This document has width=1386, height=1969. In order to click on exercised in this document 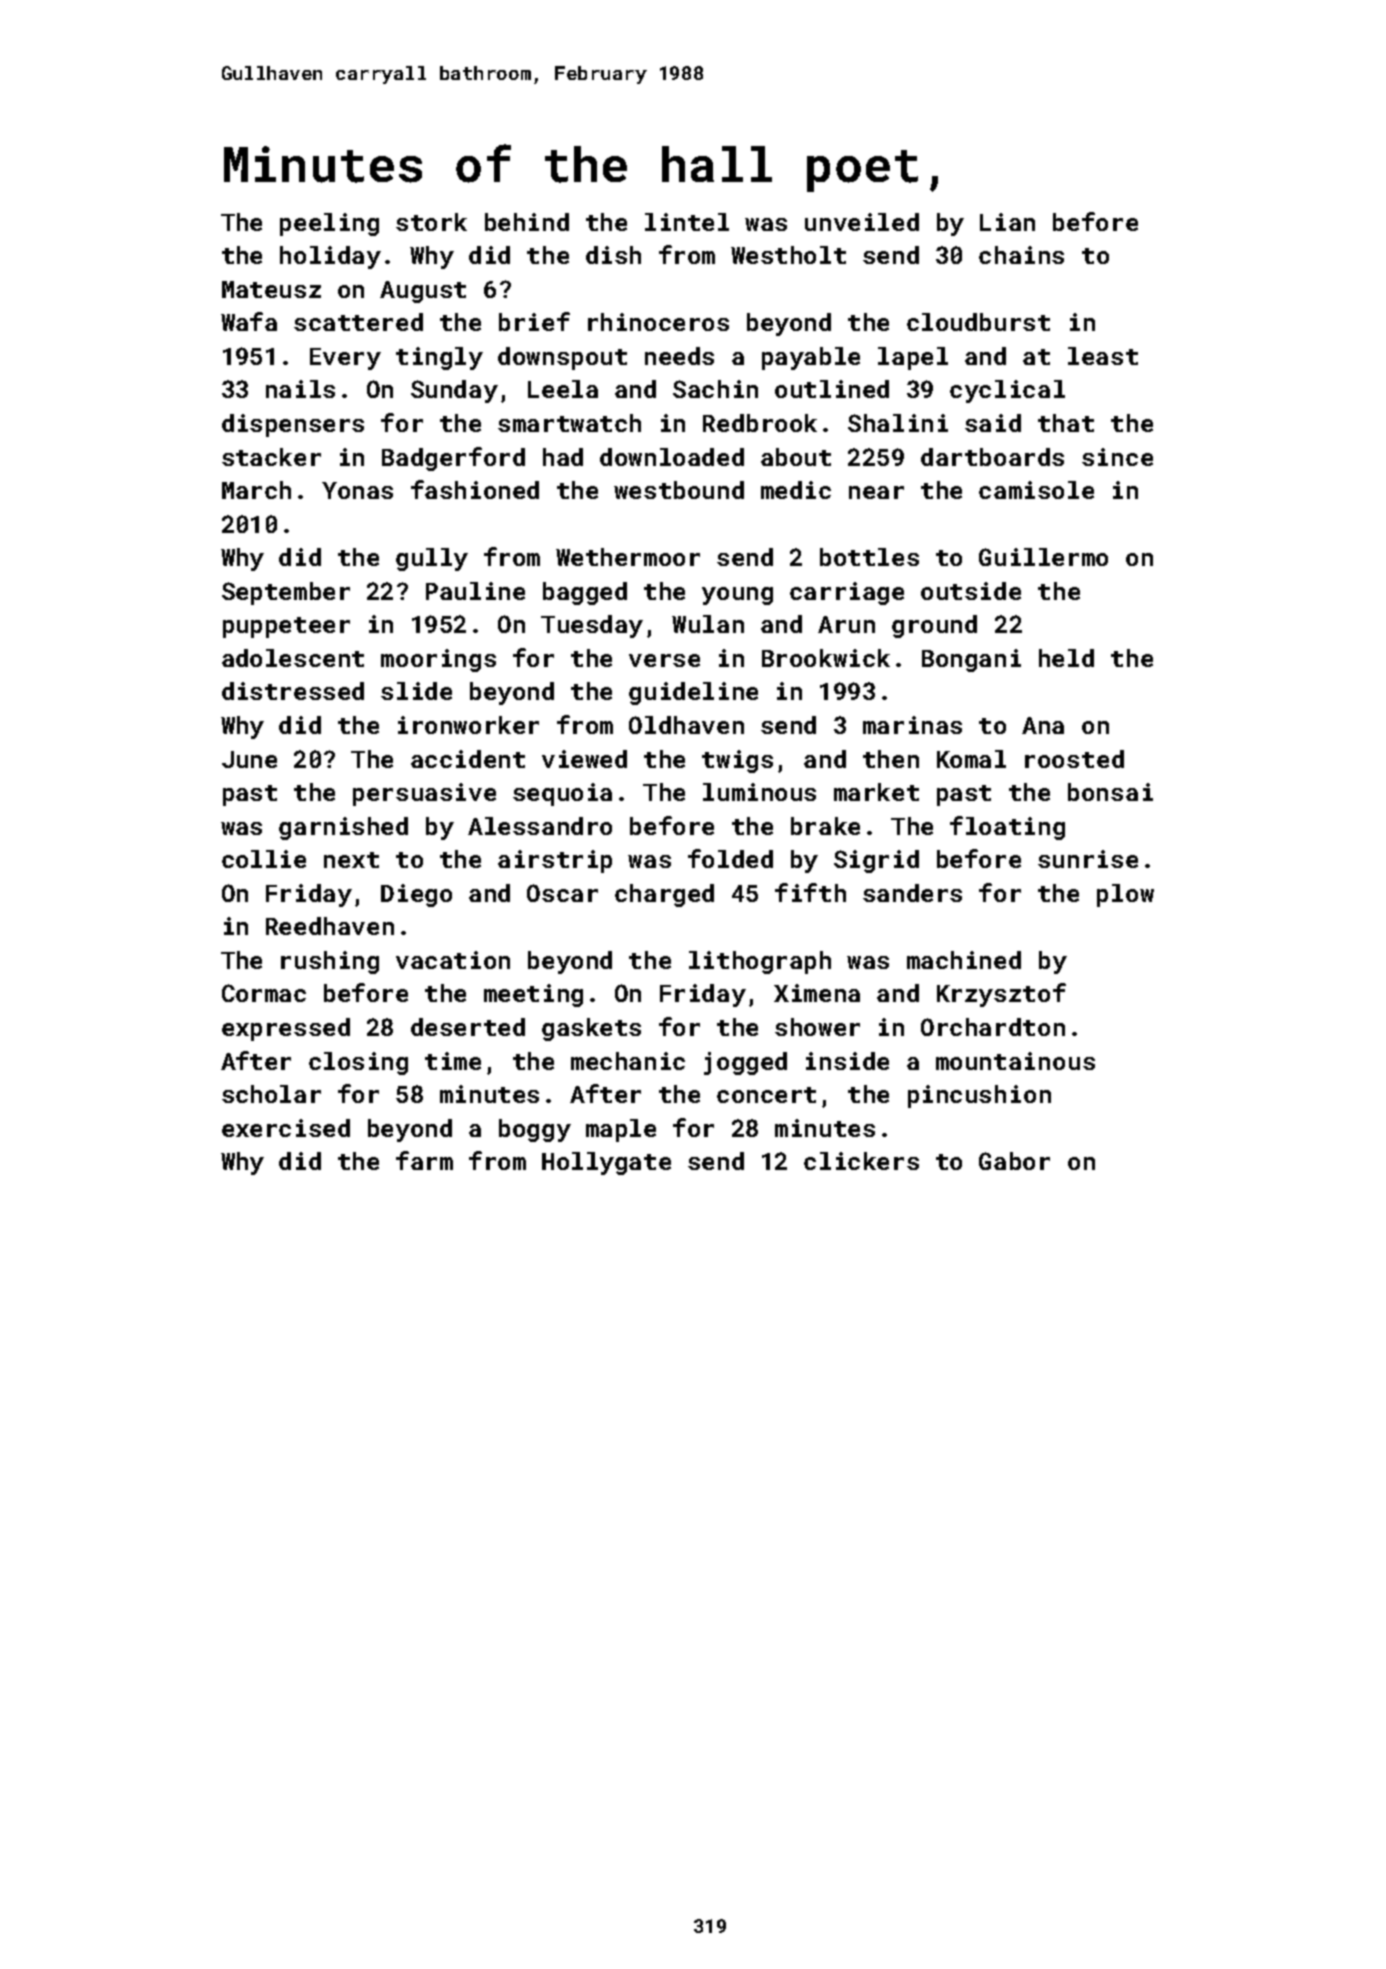, I will do `click(286, 1128)`.
